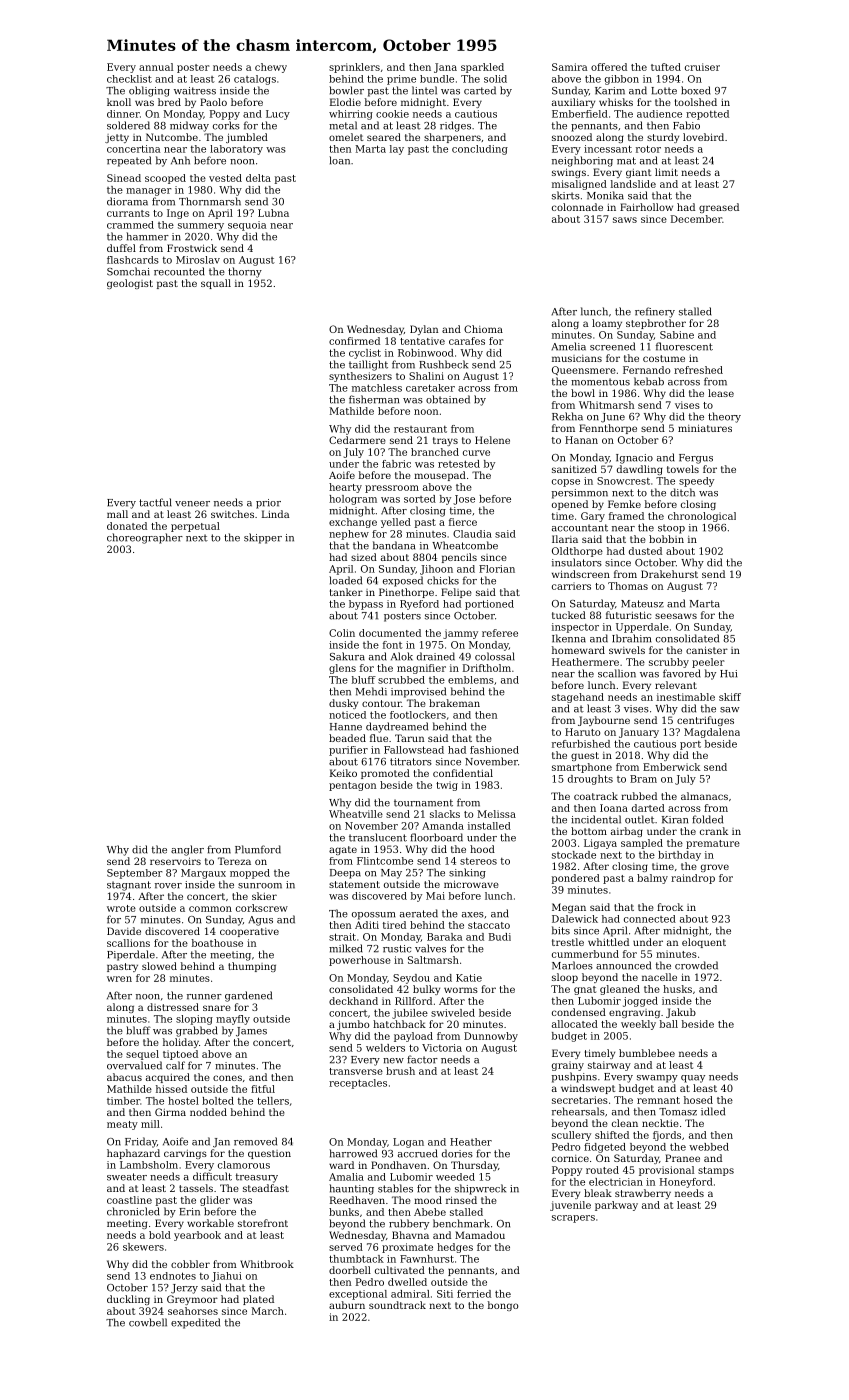 This page has width=849, height=1400. I want to click on referee, so click(500, 633).
